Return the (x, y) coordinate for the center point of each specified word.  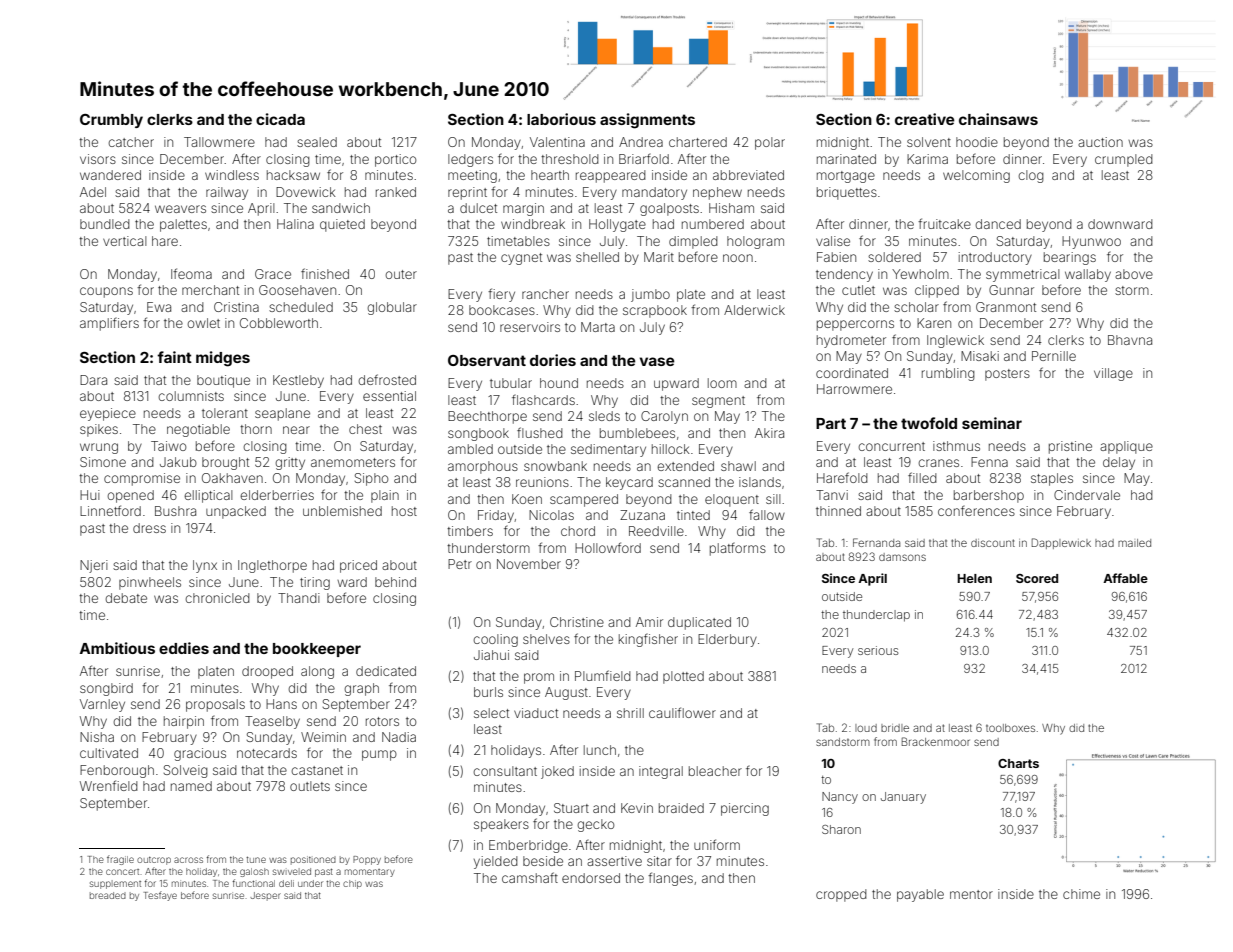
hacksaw (293, 175)
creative (925, 119)
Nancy (840, 798)
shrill (630, 713)
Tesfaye (160, 896)
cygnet (521, 259)
